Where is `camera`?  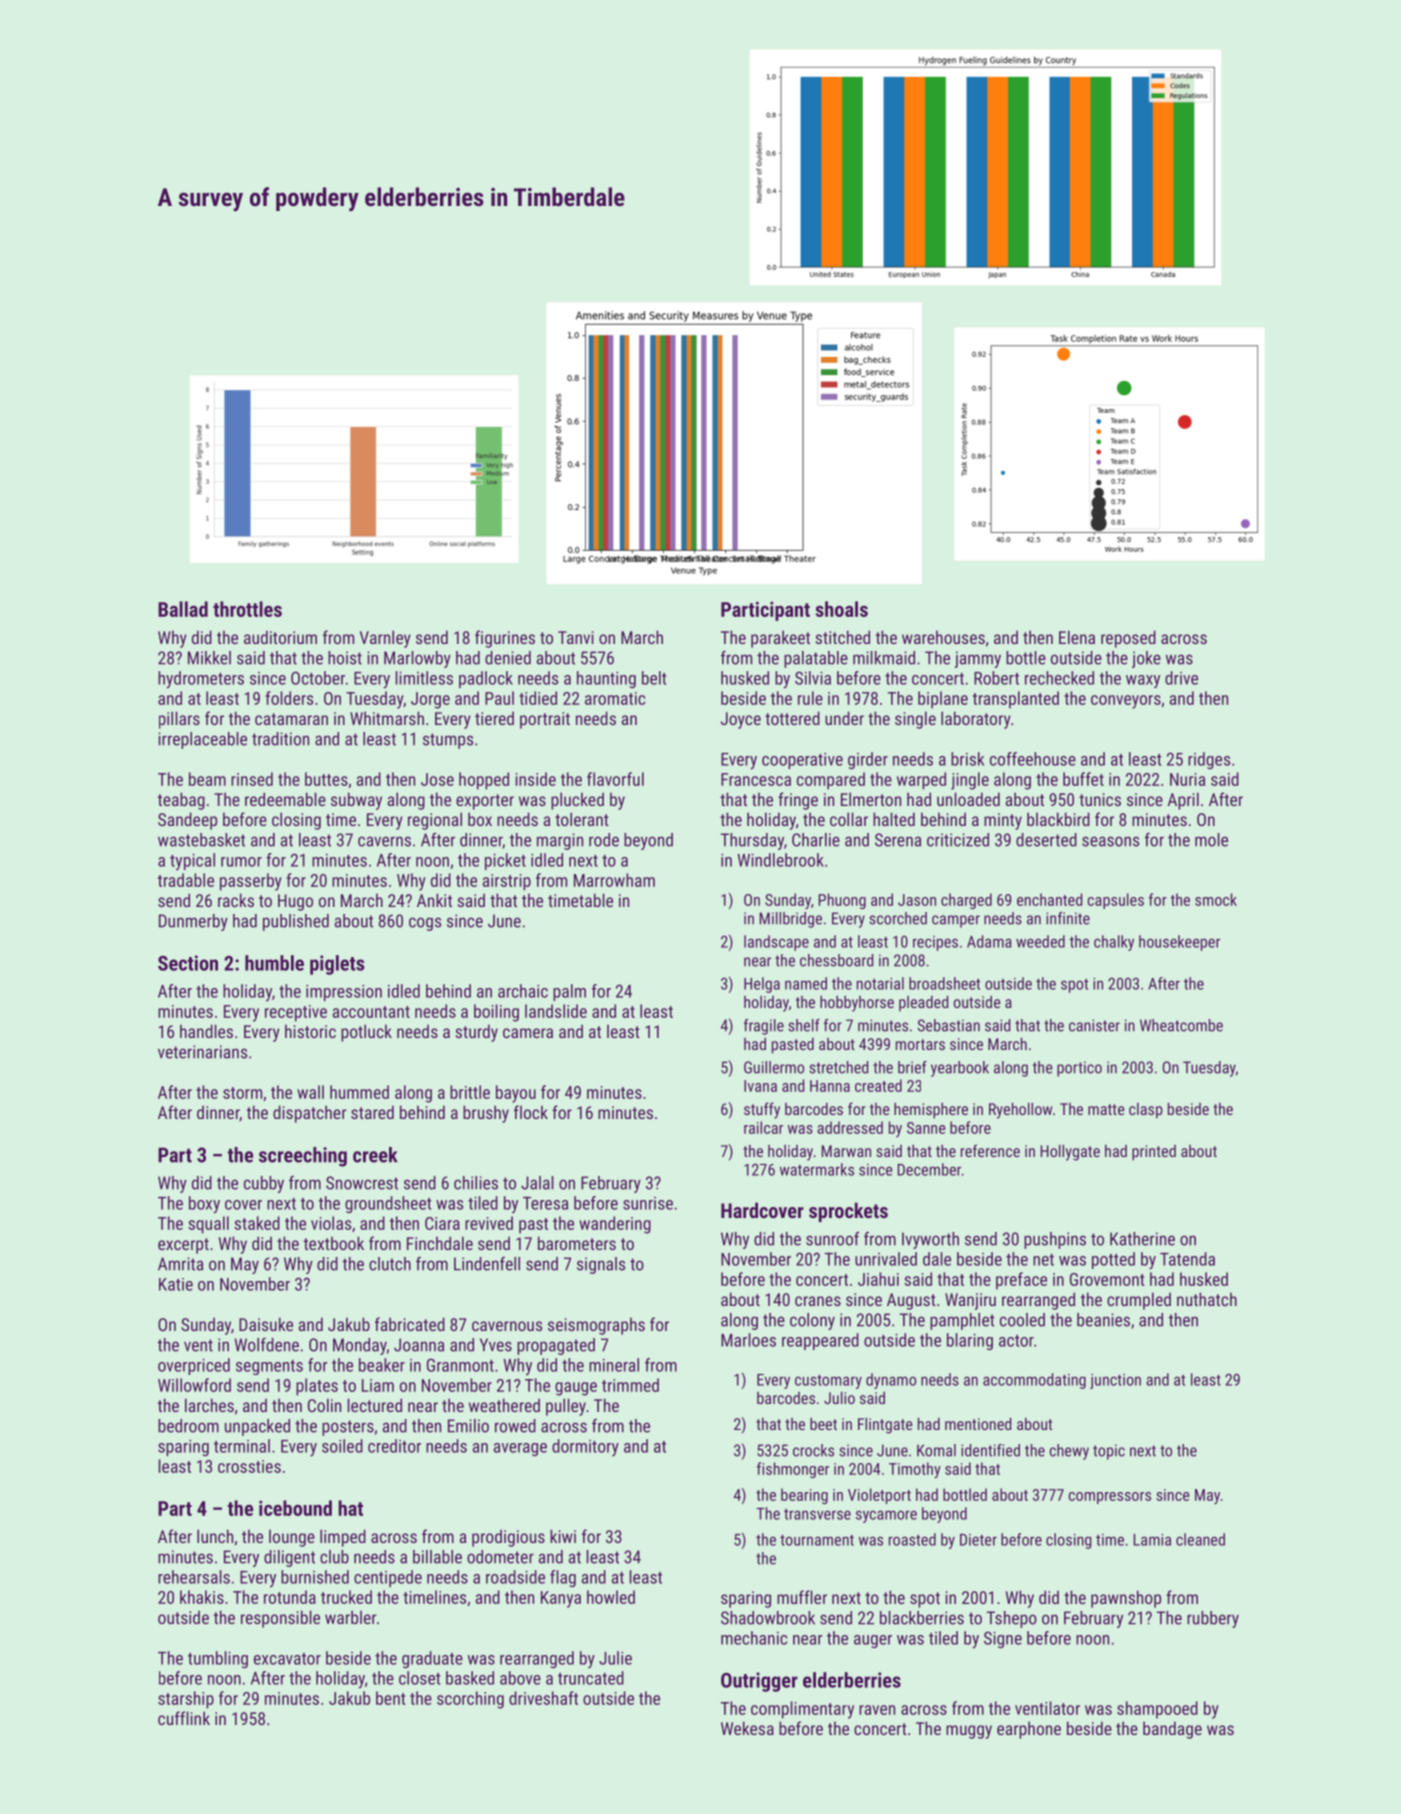
camera is located at coordinates (528, 1033).
